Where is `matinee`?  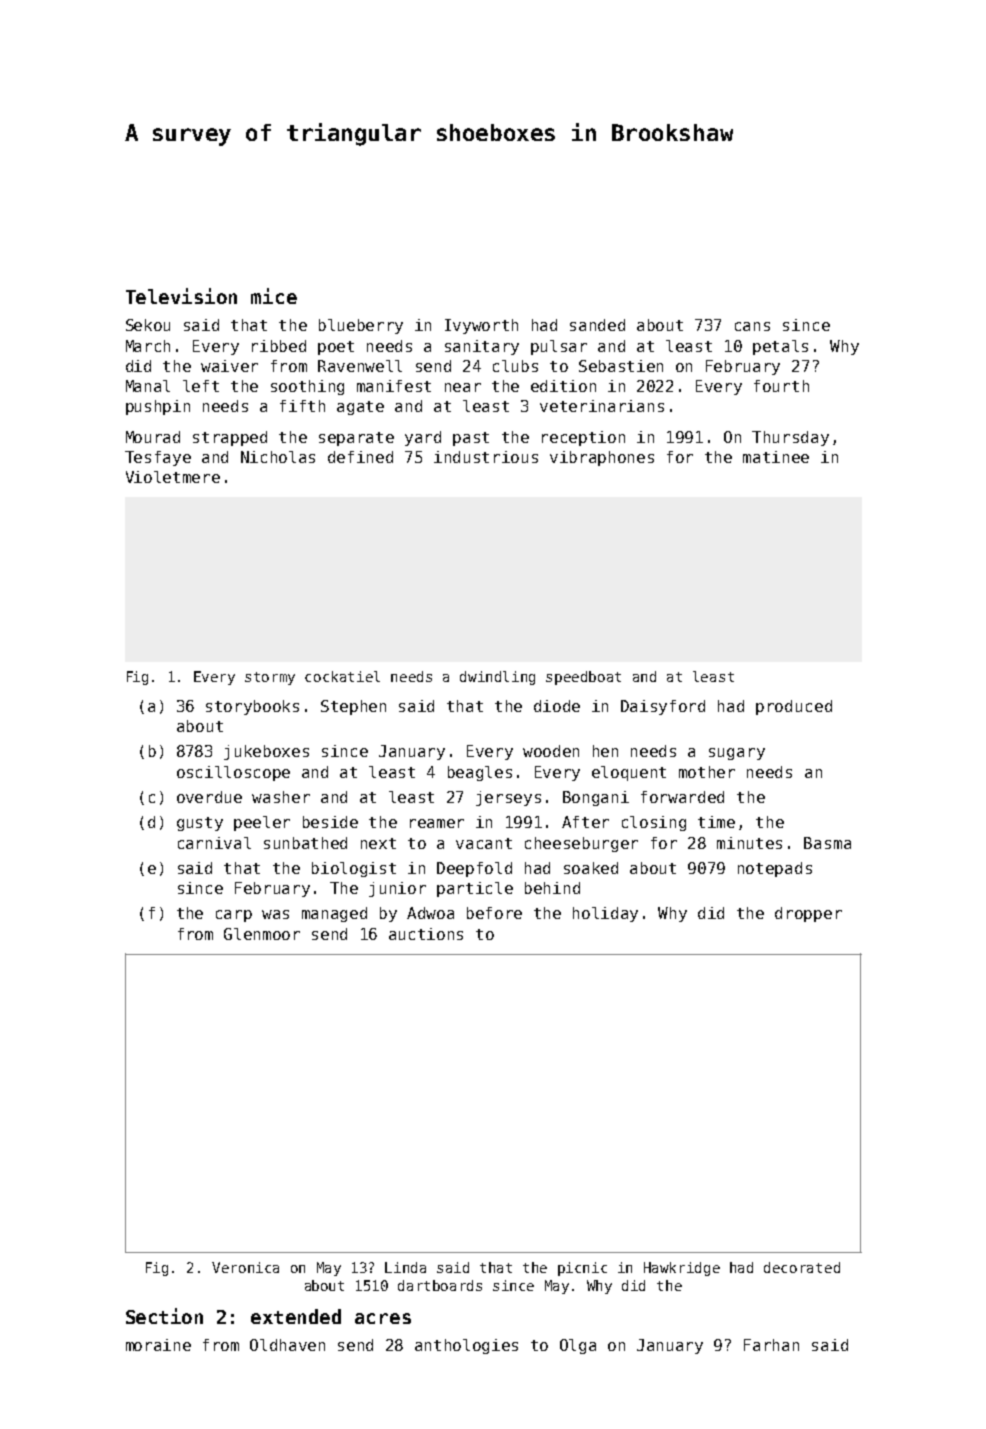 matinee is located at coordinates (776, 457).
